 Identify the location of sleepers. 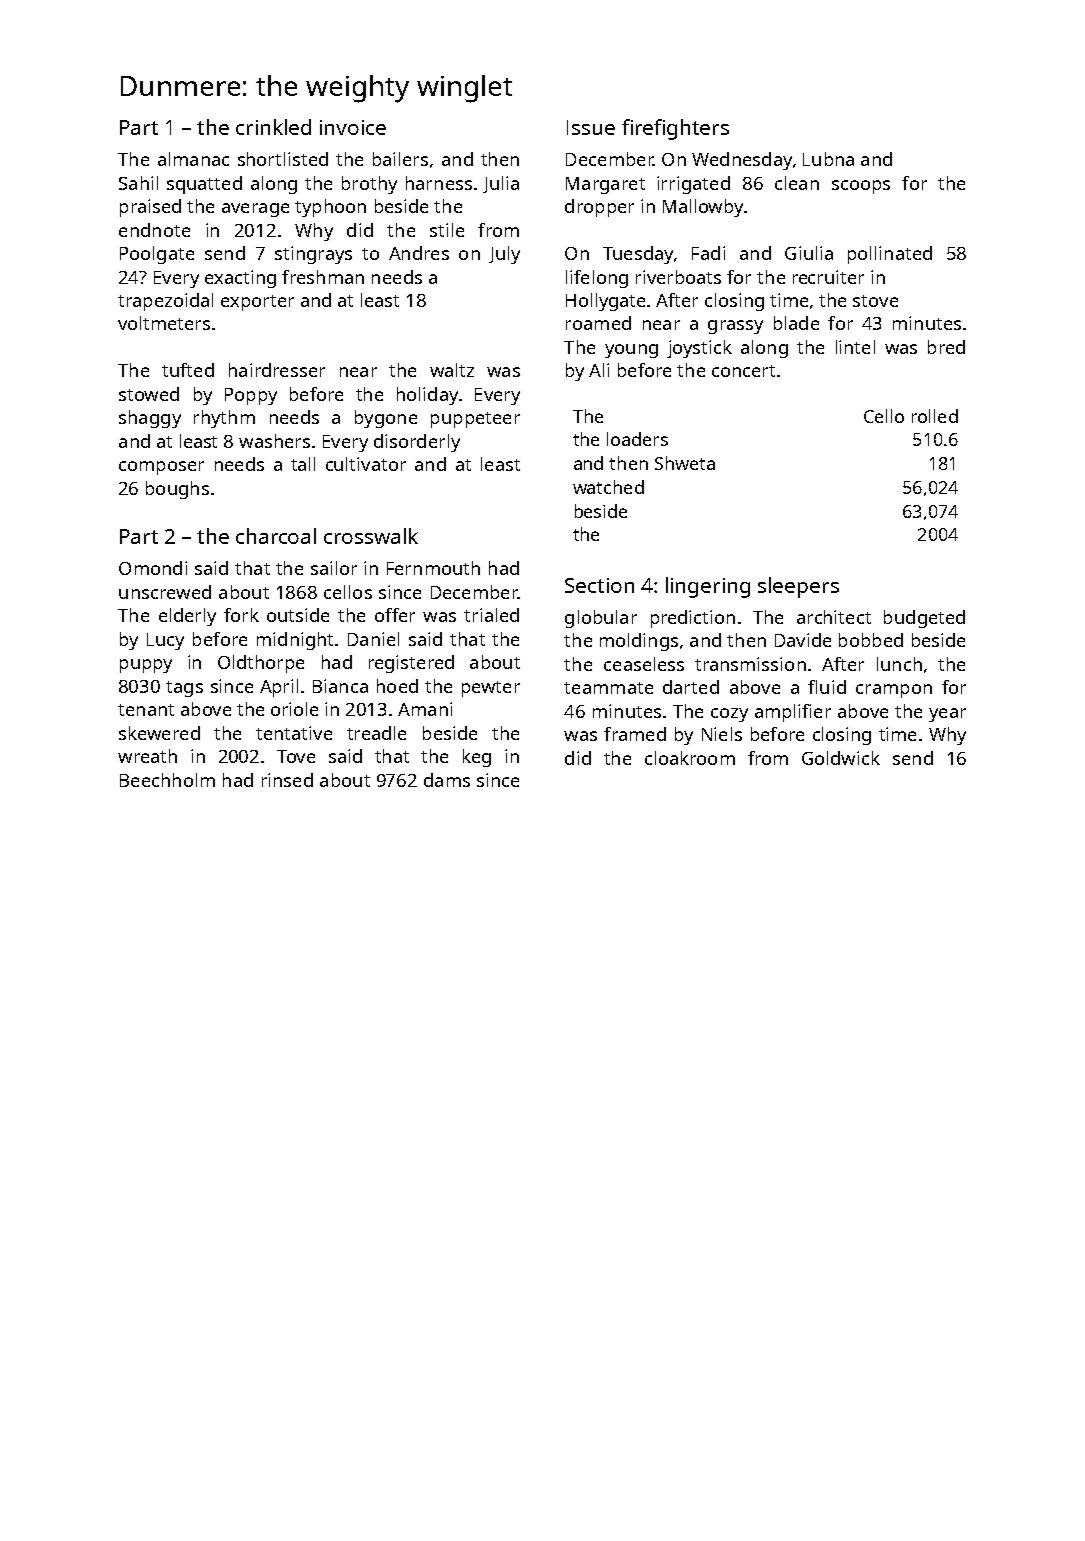
(798, 587).
